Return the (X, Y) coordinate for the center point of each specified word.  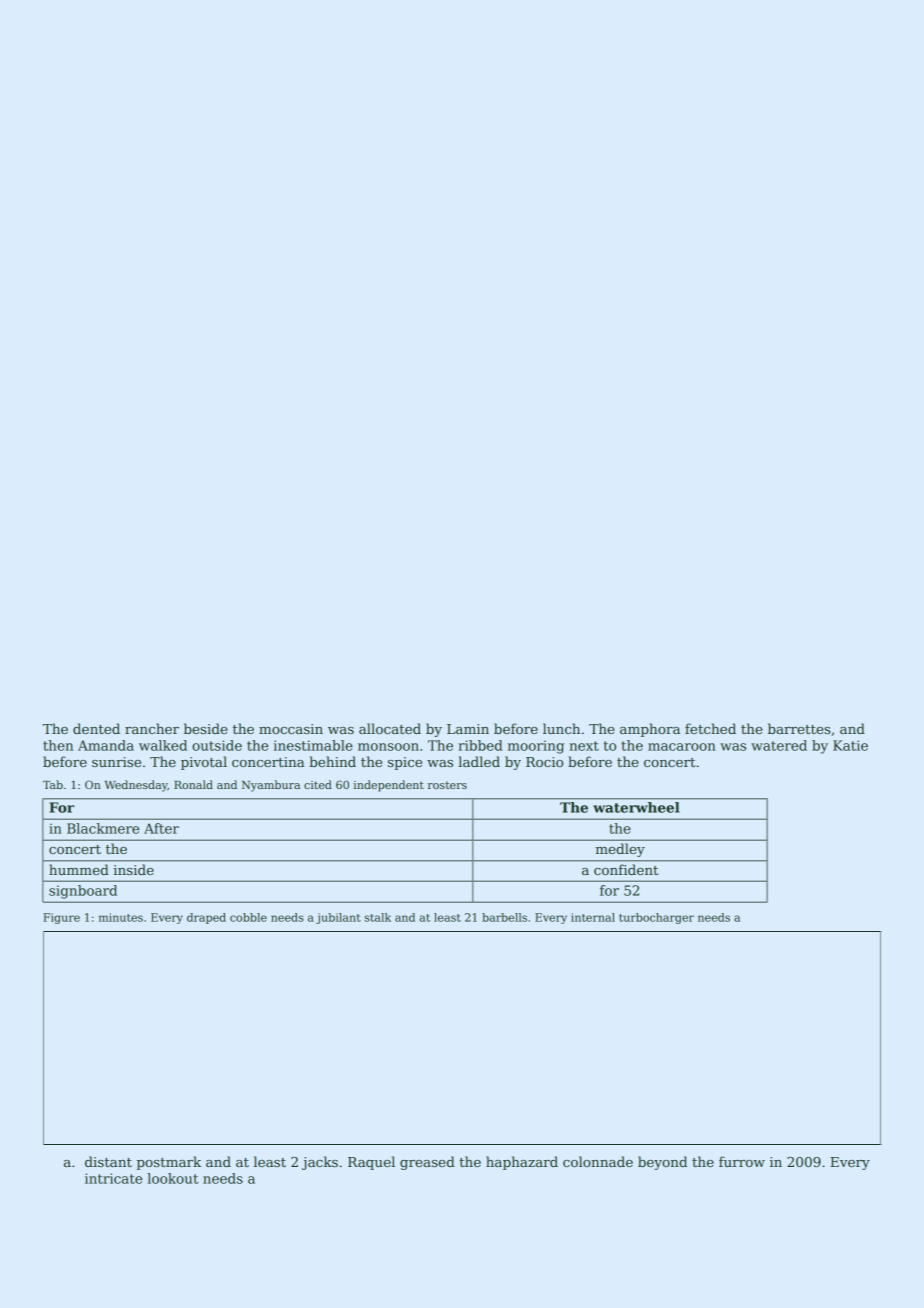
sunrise (116, 762)
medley (620, 850)
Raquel (371, 1163)
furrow (742, 1161)
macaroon (682, 747)
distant (108, 1161)
